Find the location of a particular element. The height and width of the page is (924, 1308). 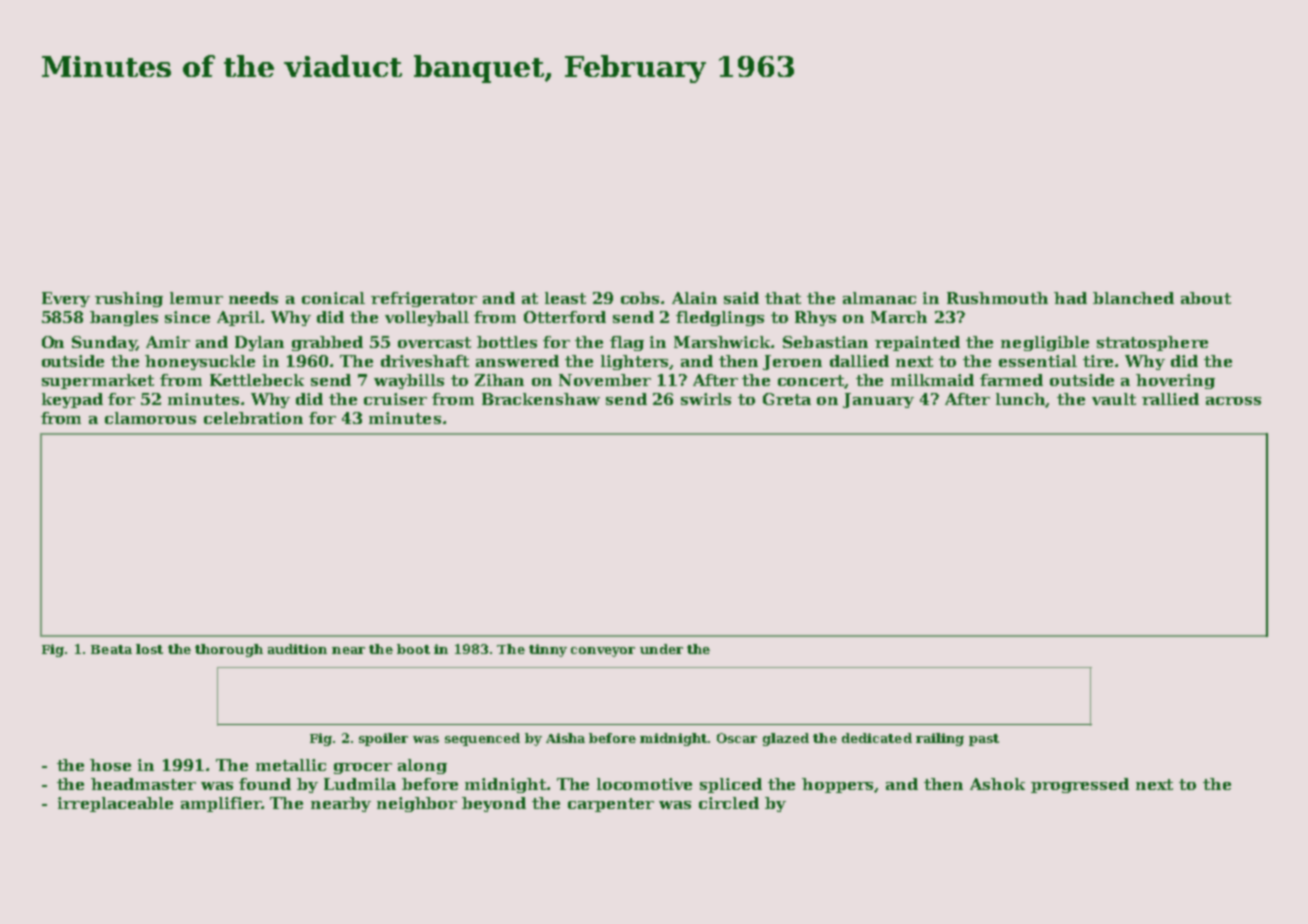

irreplaceable is located at coordinates (115, 804).
